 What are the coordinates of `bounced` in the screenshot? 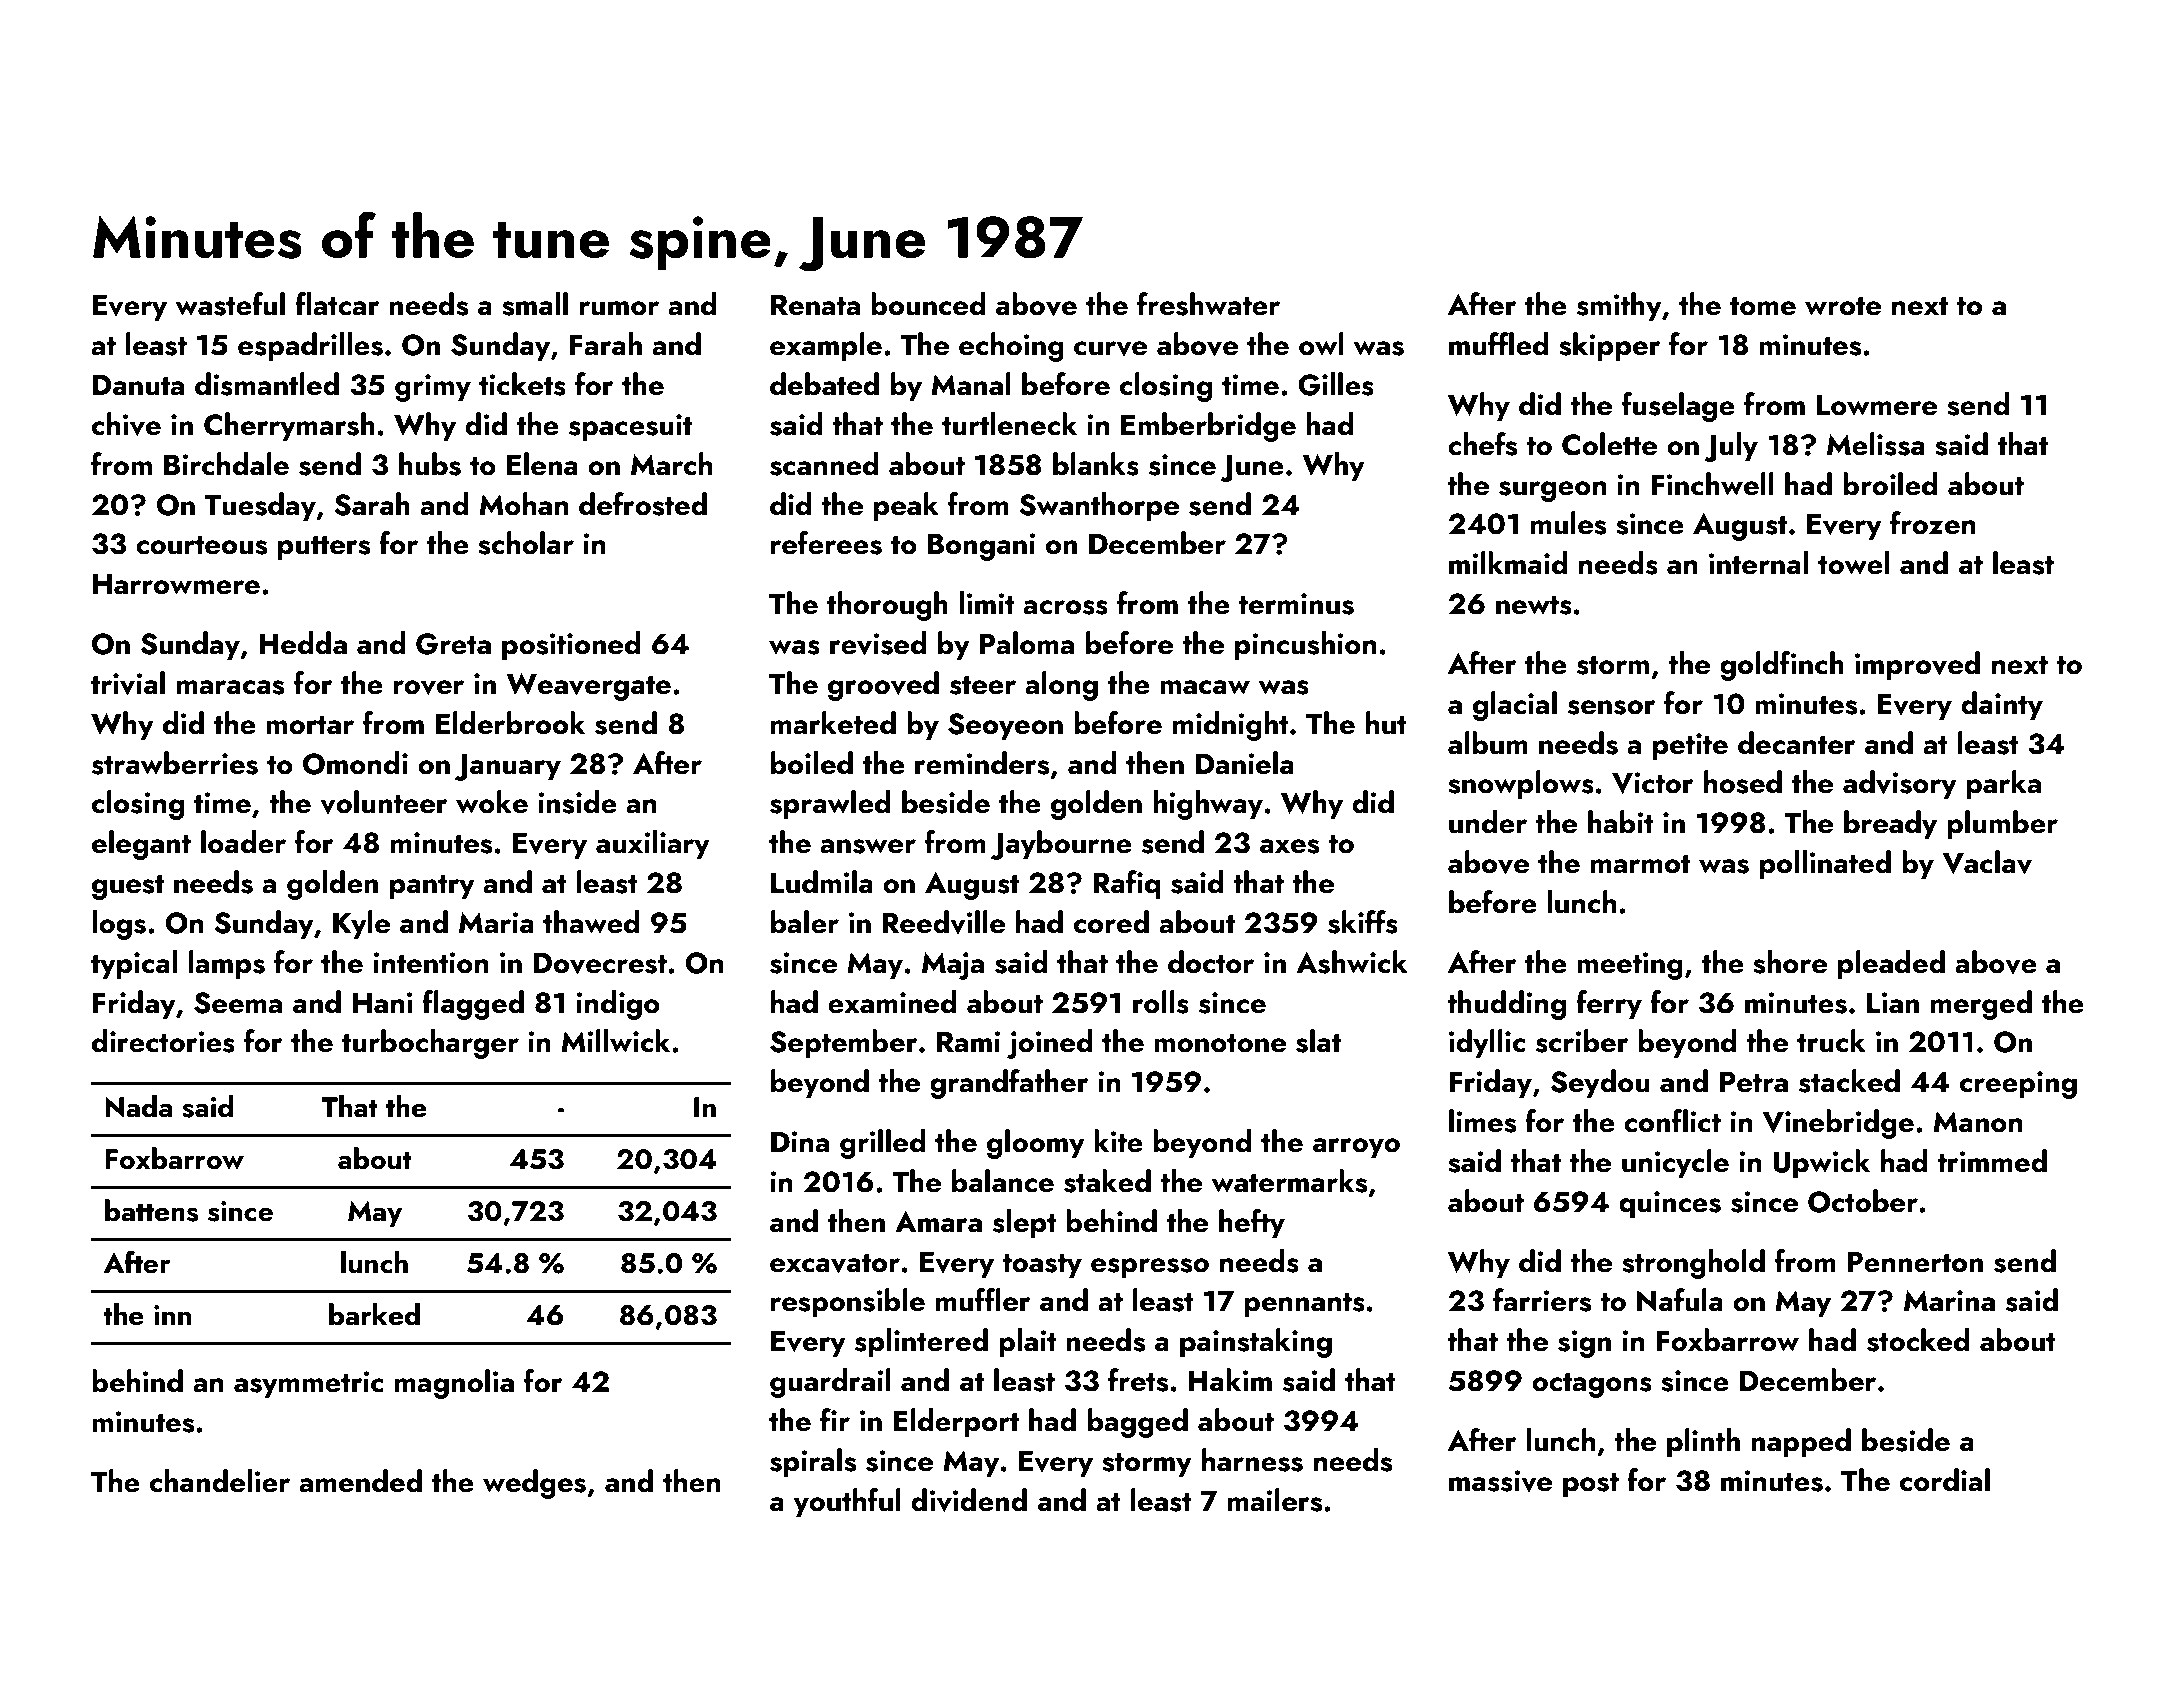 It's located at (928, 304).
